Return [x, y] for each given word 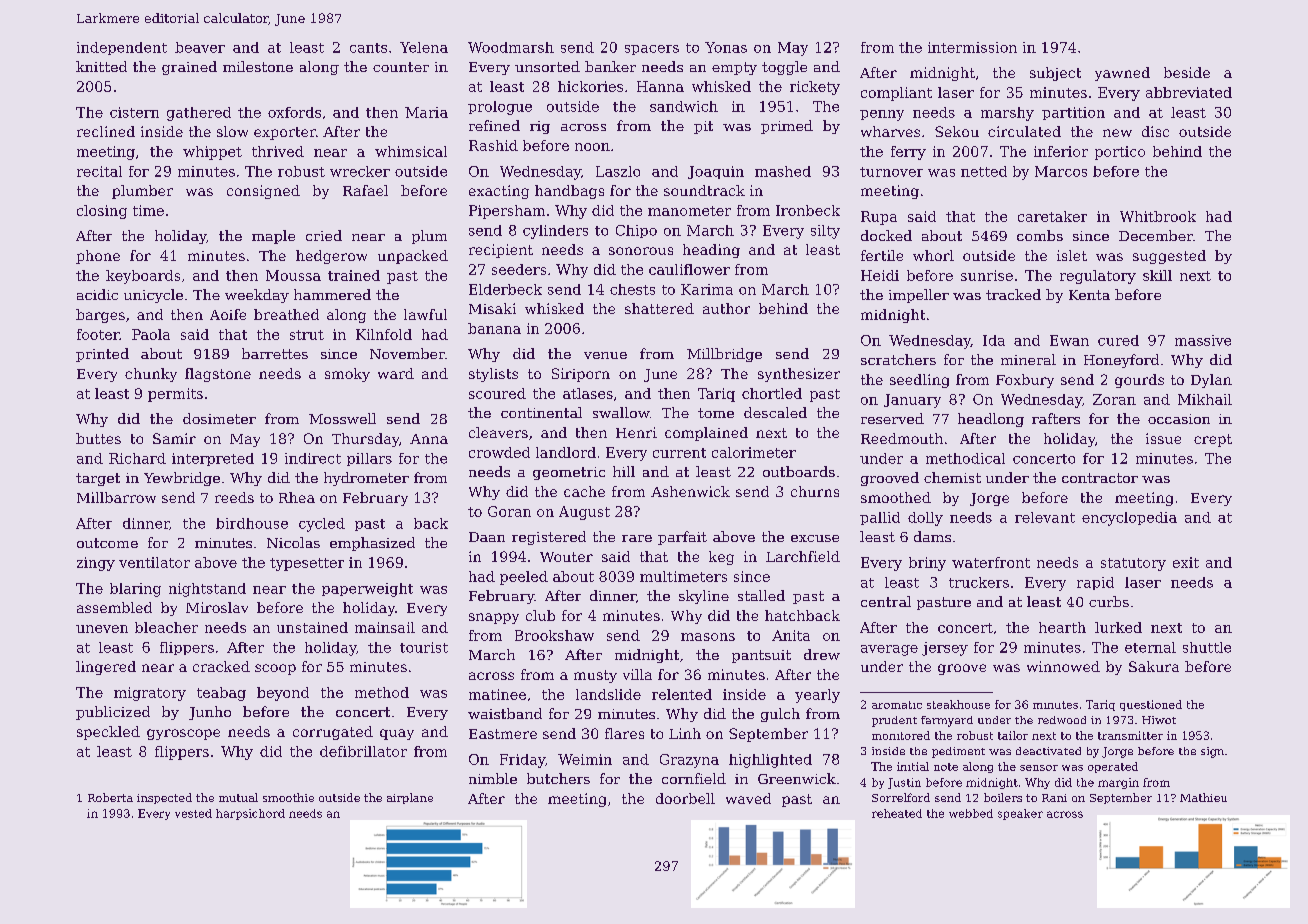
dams [932, 536]
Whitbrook [1158, 216]
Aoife [228, 314]
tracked [1013, 294]
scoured [497, 393]
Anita [791, 635]
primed [787, 127]
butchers [558, 778]
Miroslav [217, 607]
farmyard [947, 721]
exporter [285, 133]
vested [193, 813]
